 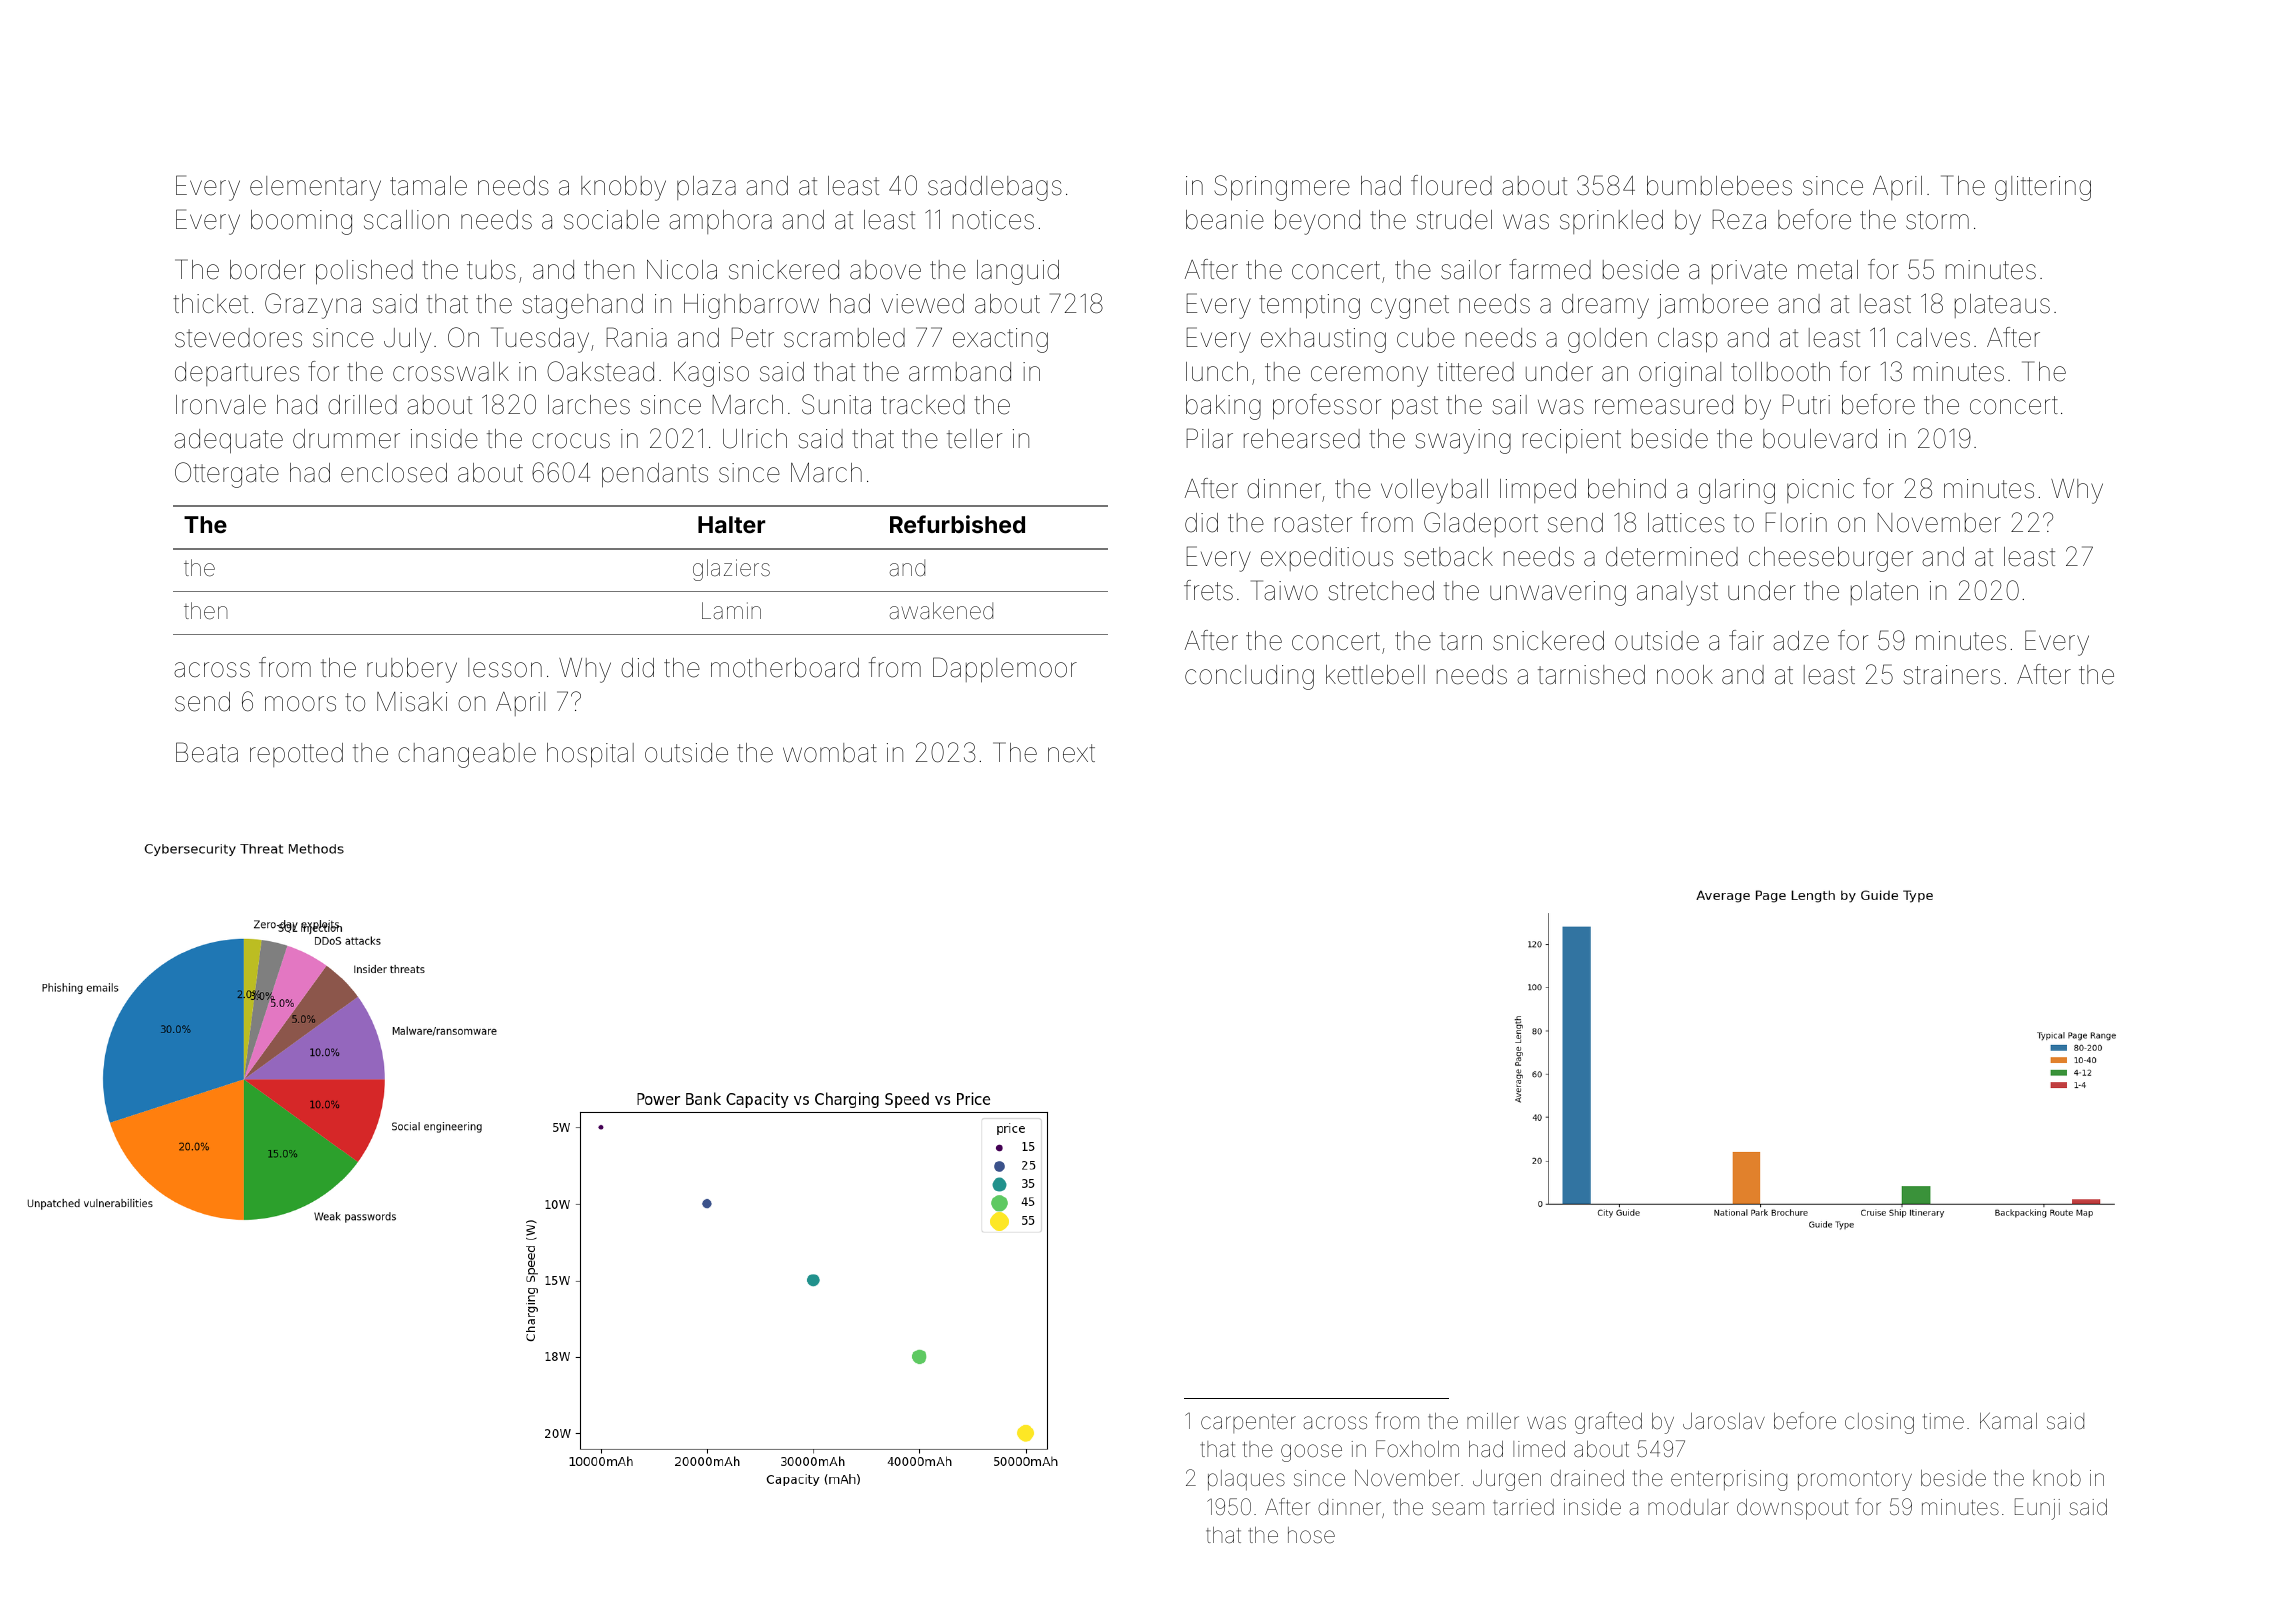 I want to click on kettlebell, so click(x=1375, y=675).
